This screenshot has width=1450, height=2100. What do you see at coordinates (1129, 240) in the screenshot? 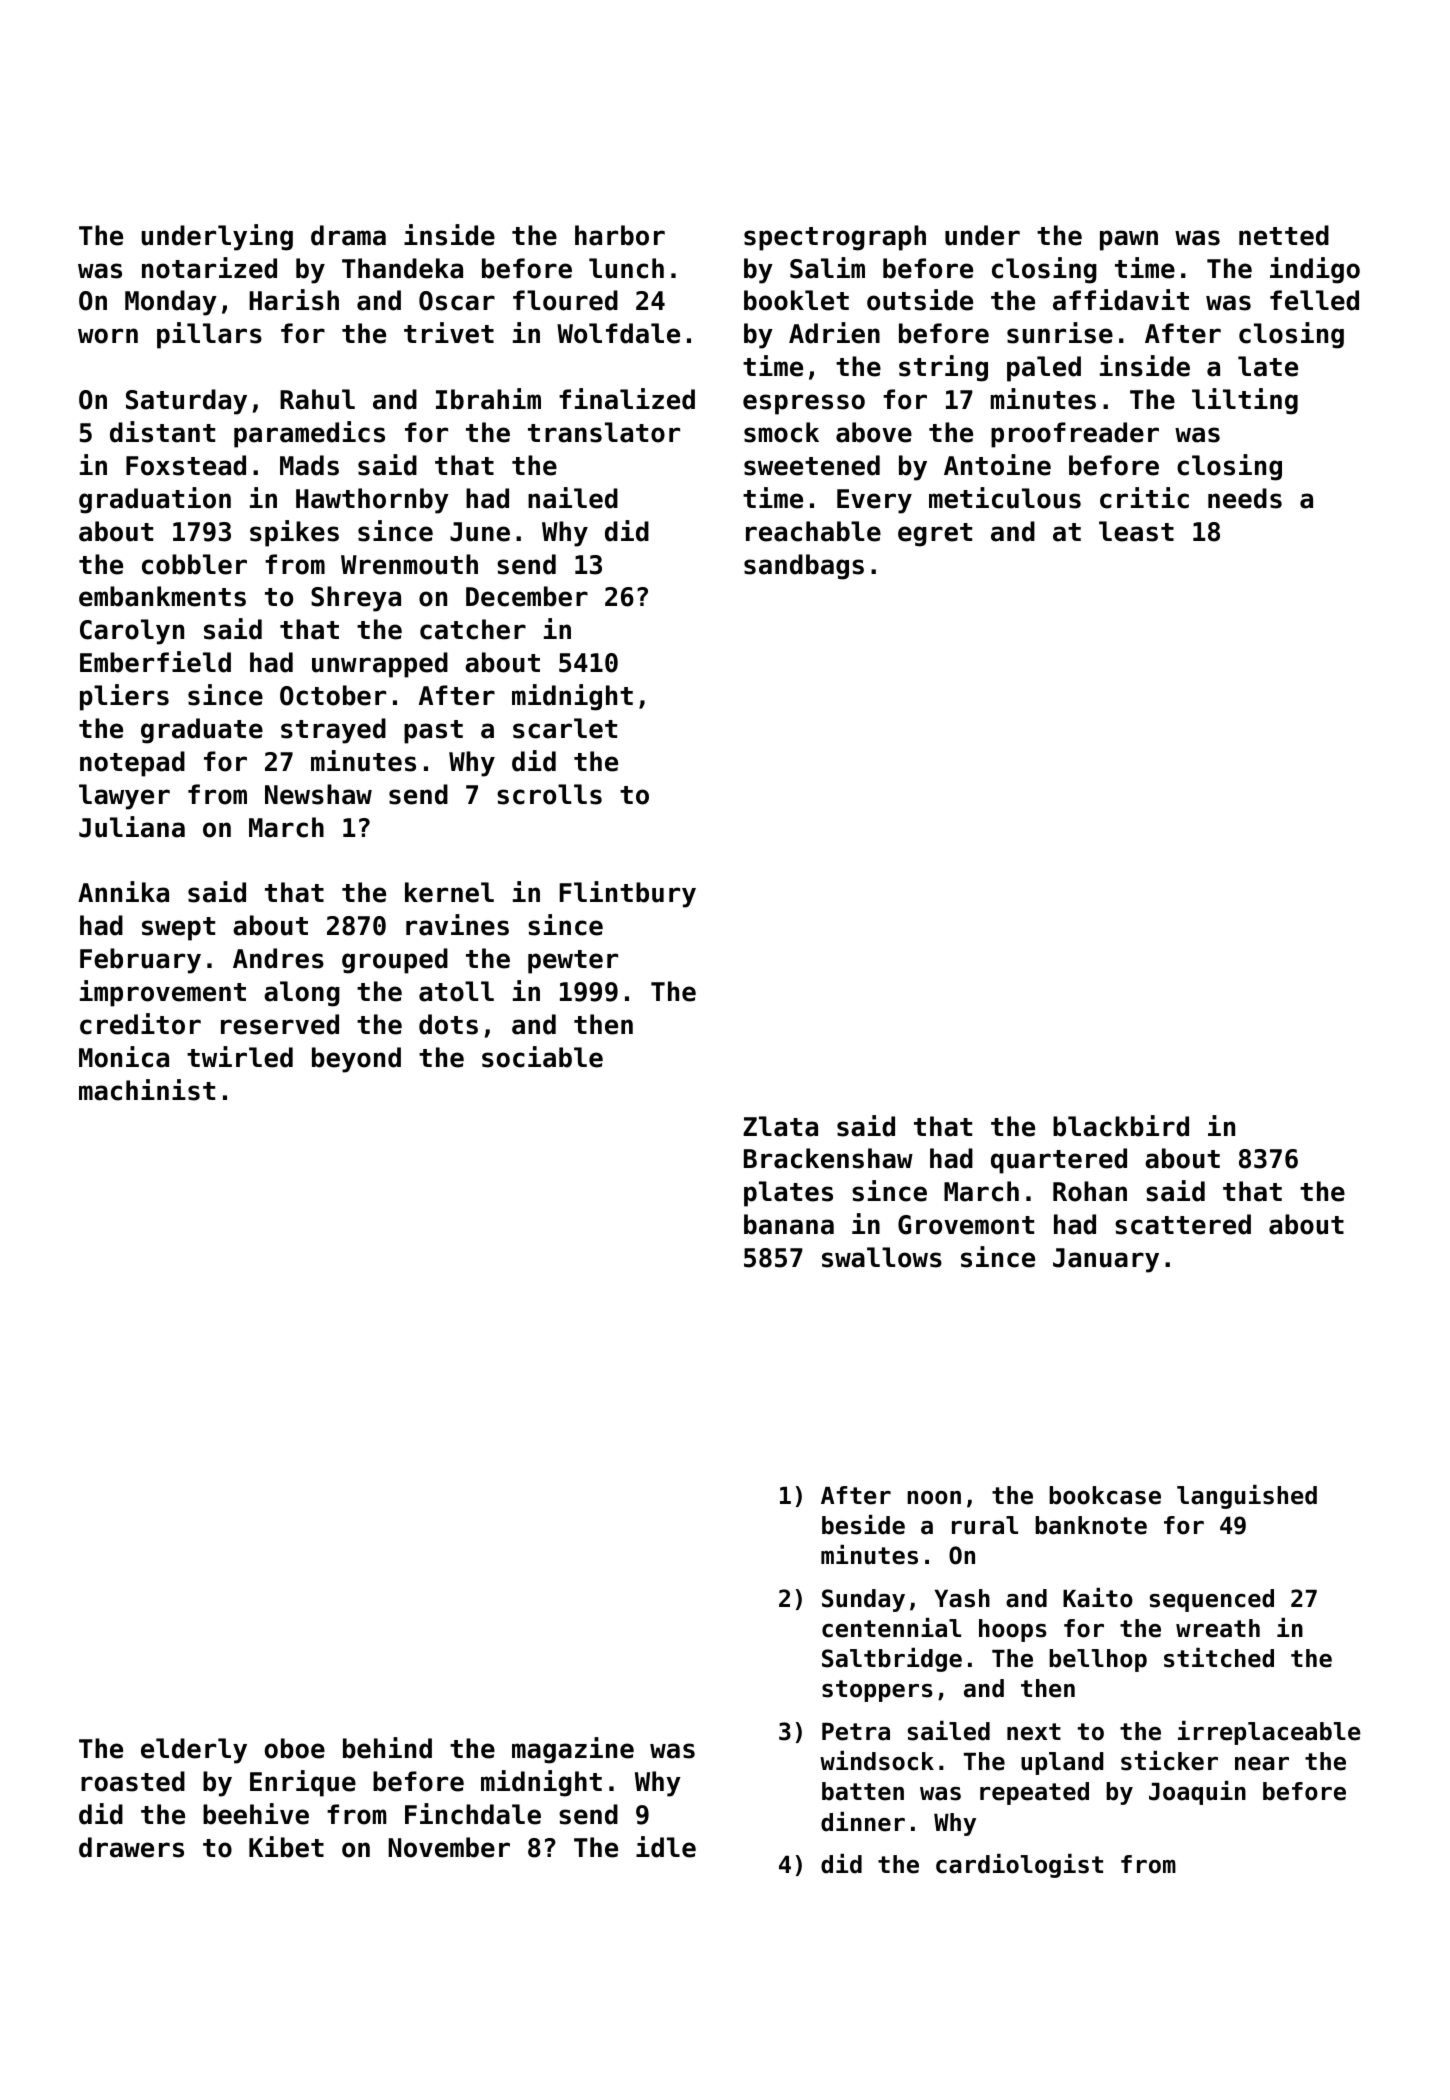
I see `pawn` at bounding box center [1129, 240].
